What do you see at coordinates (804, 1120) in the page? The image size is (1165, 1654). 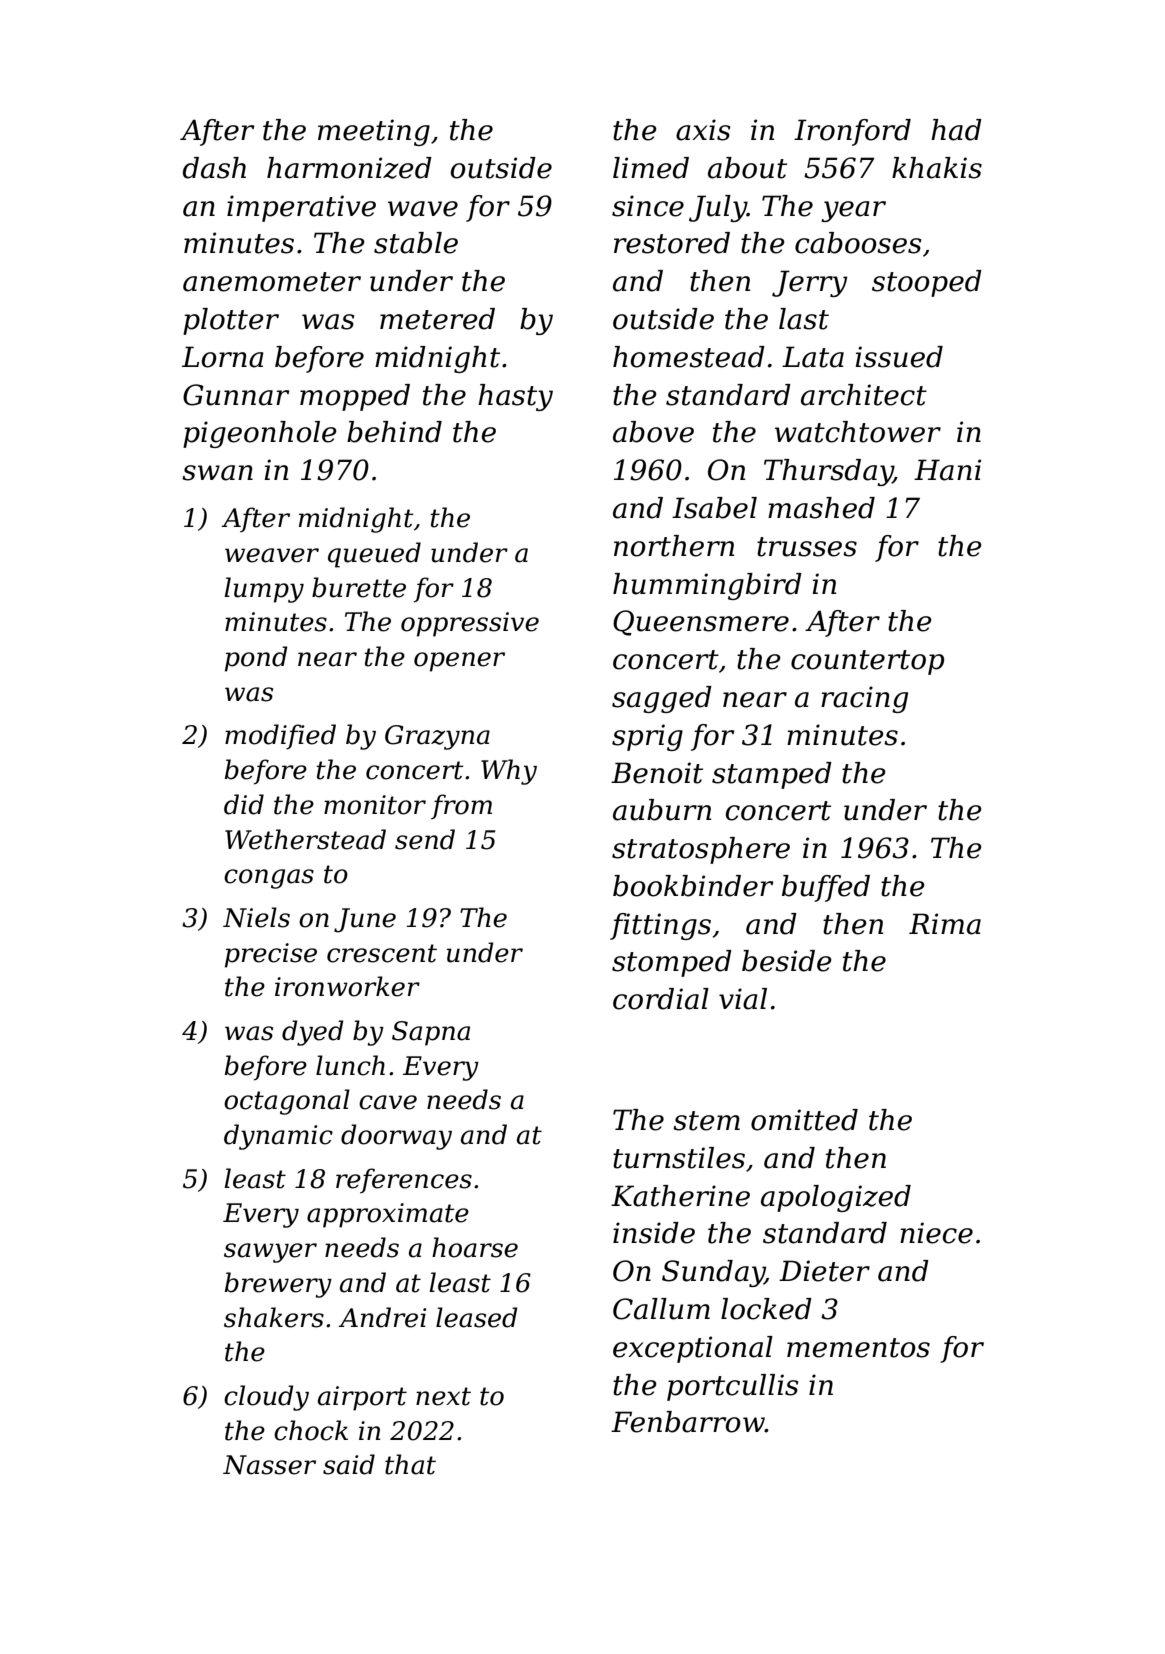 I see `omitted` at bounding box center [804, 1120].
